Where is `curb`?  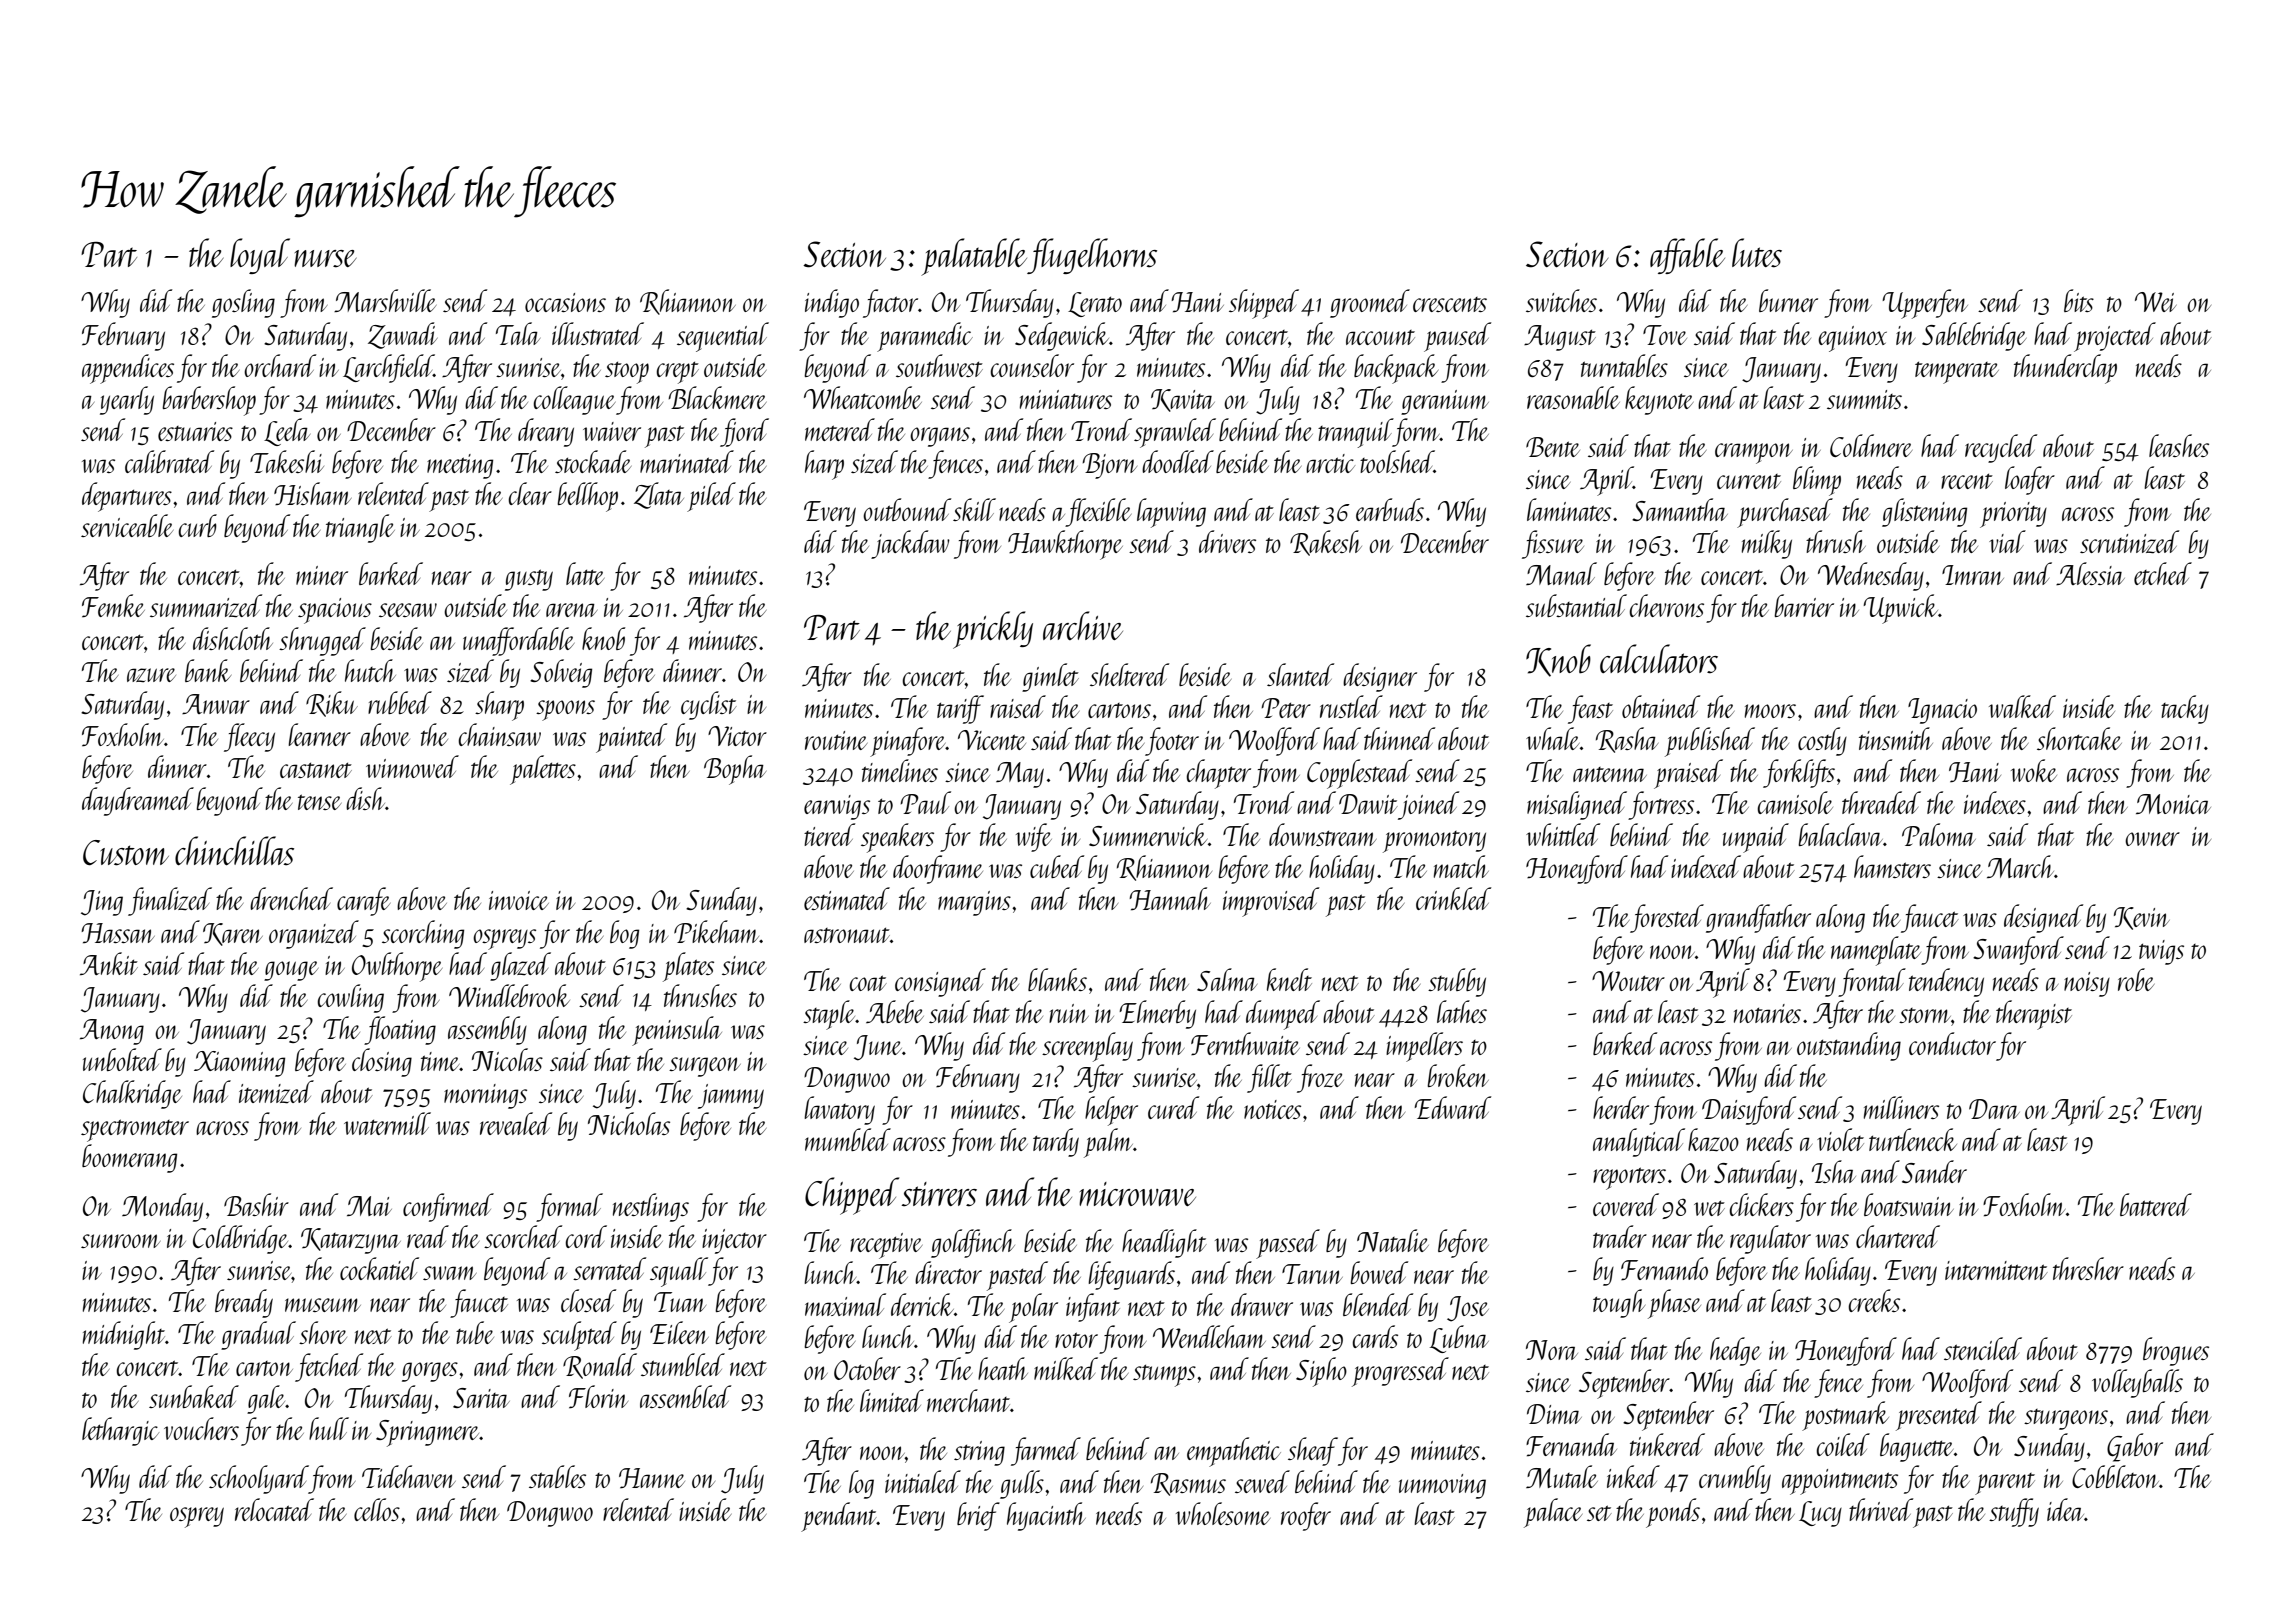
curb is located at coordinates (198, 525).
